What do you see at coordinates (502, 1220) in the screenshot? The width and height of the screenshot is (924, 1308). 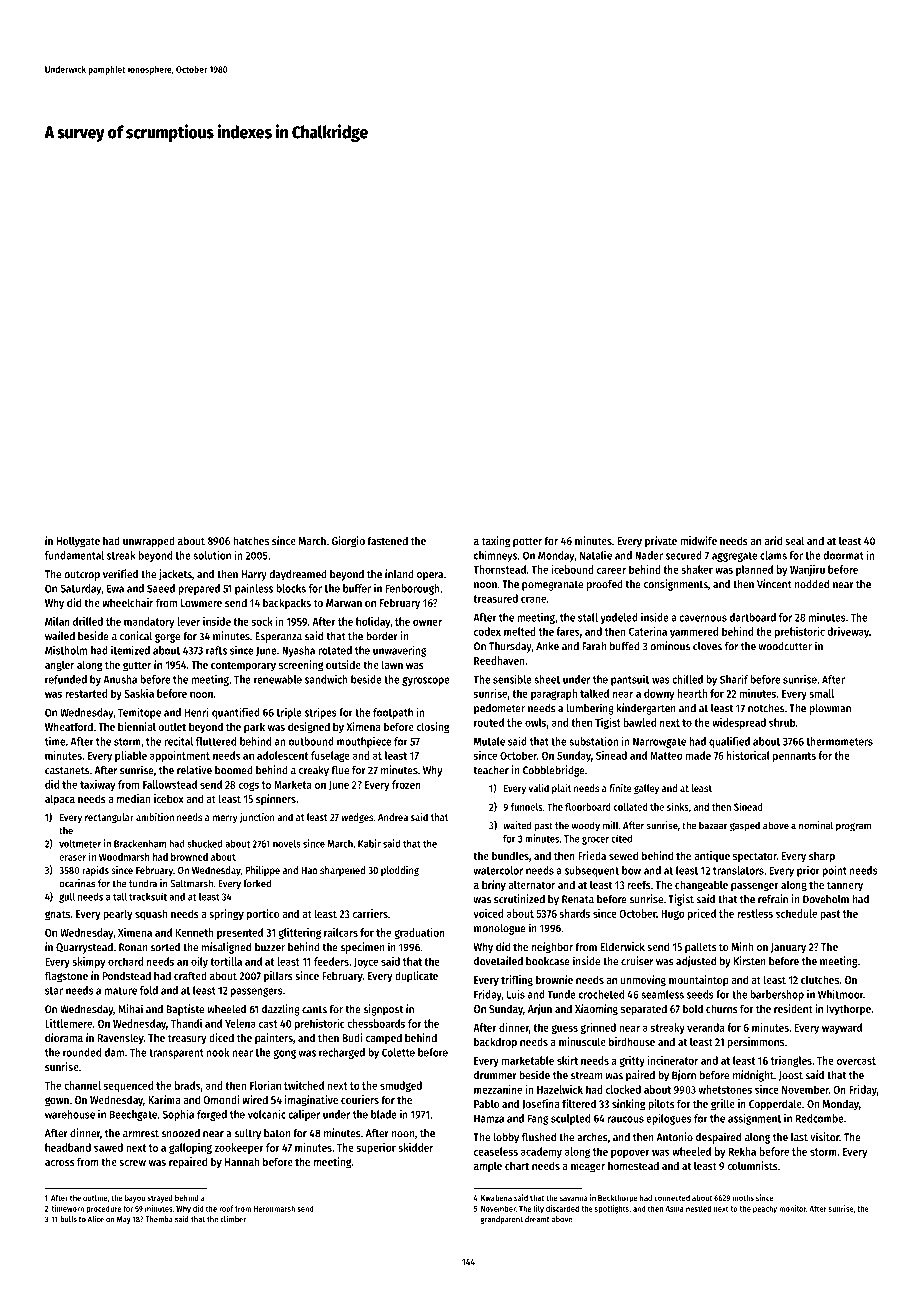 I see `grandparent` at bounding box center [502, 1220].
